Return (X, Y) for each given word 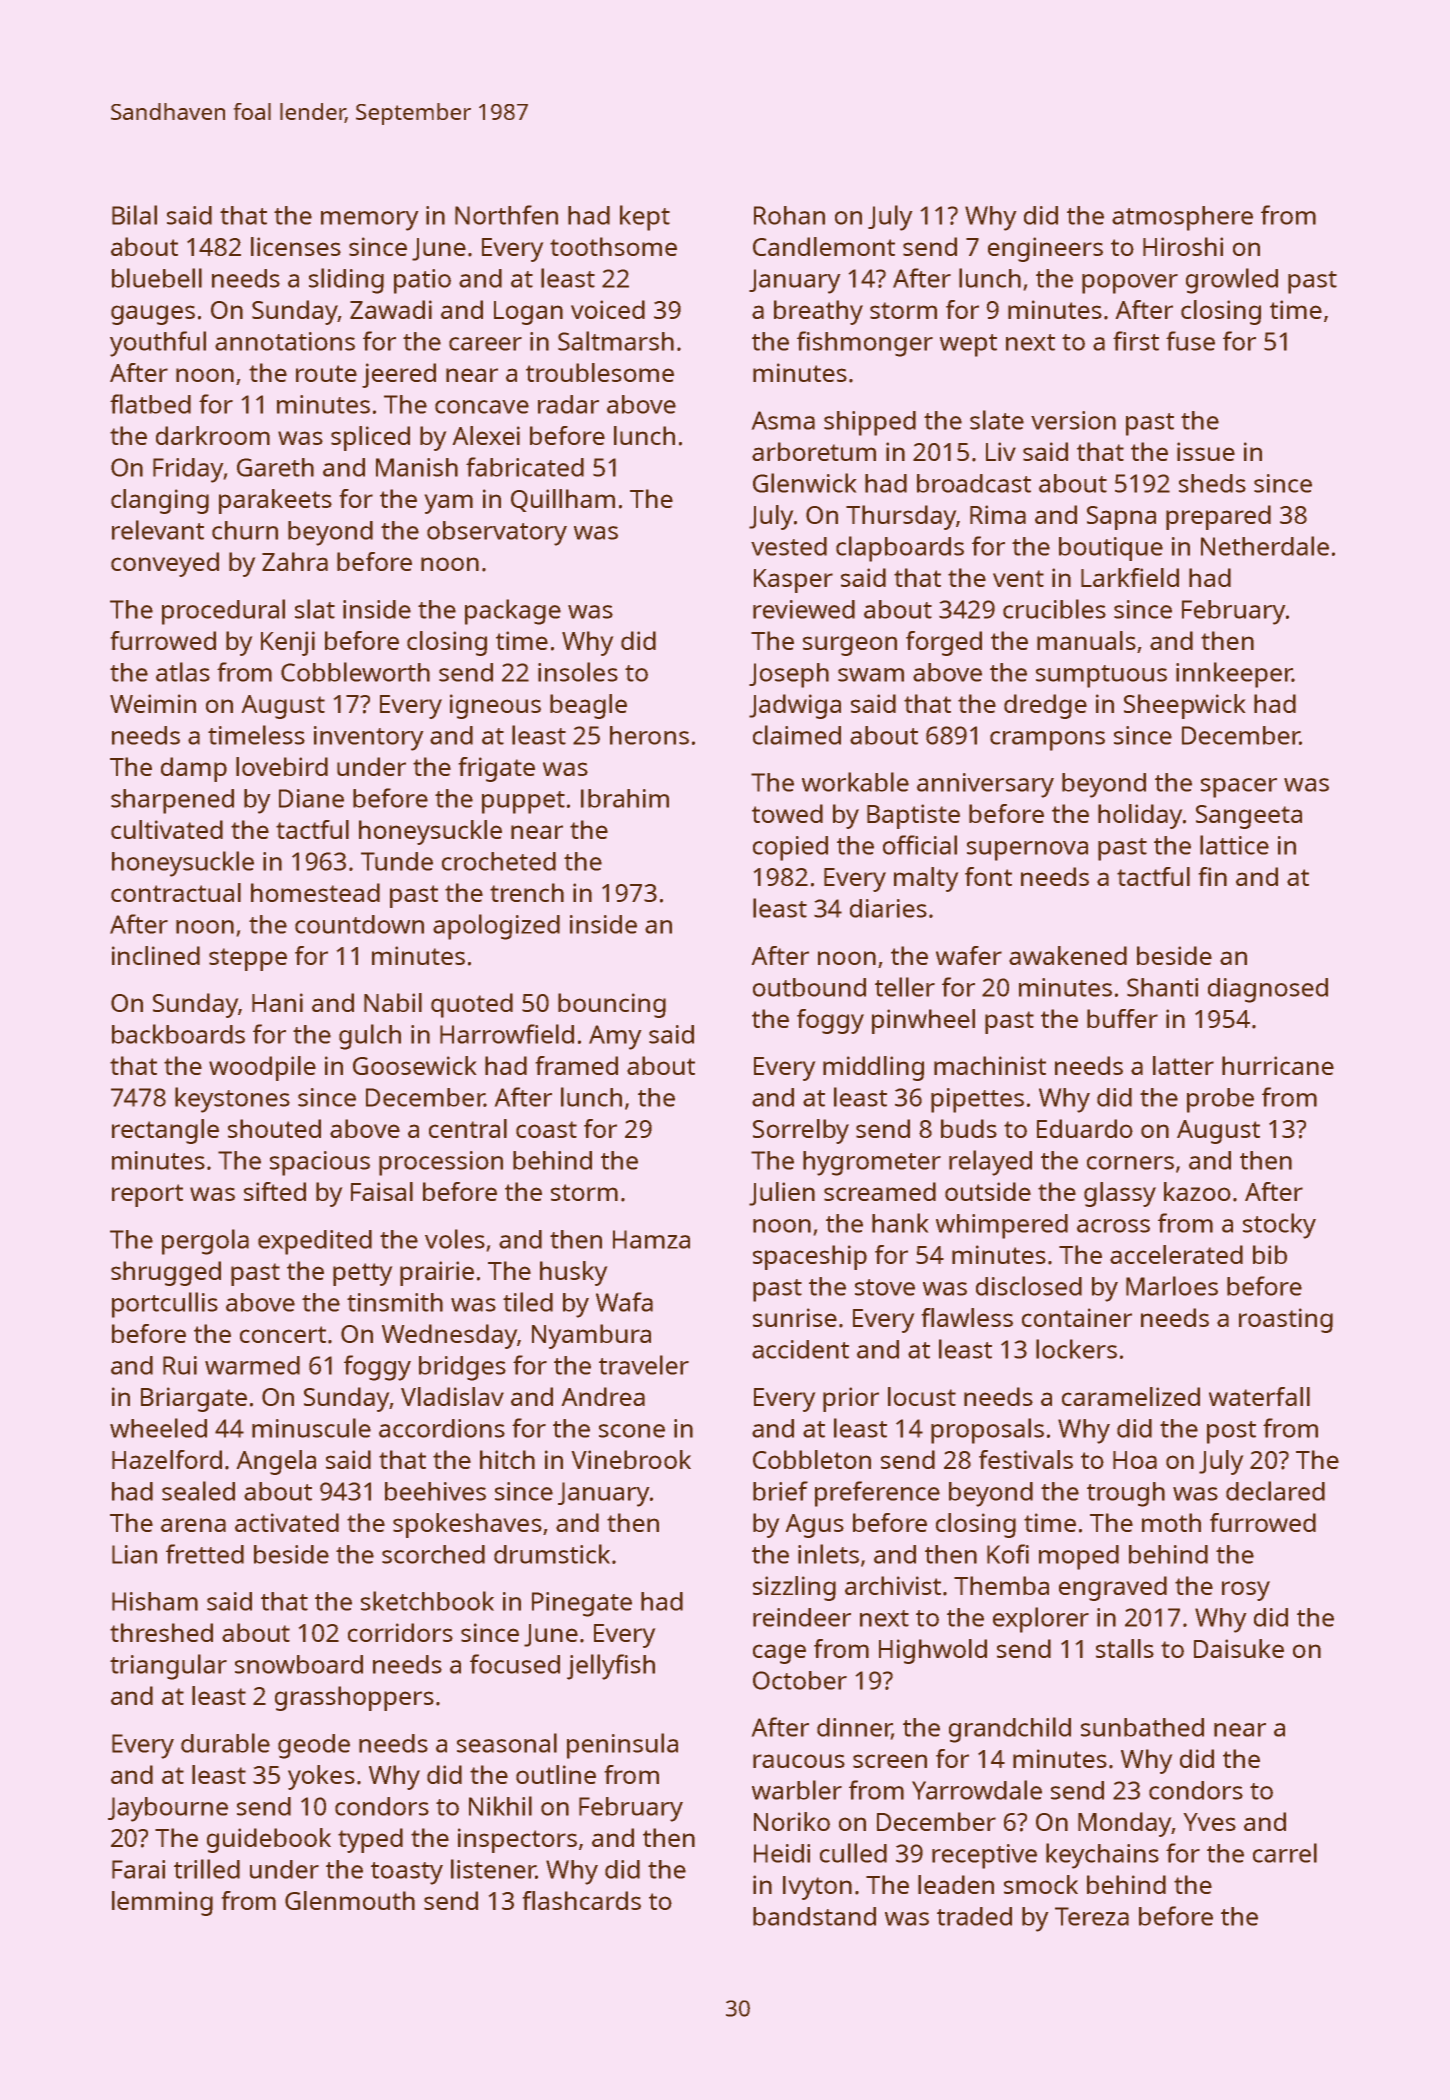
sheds (1212, 483)
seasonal (507, 1743)
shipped (870, 423)
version (1073, 420)
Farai (138, 1869)
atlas (183, 672)
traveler (644, 1365)
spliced (370, 438)
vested (789, 546)
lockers (1076, 1349)
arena (193, 1525)
